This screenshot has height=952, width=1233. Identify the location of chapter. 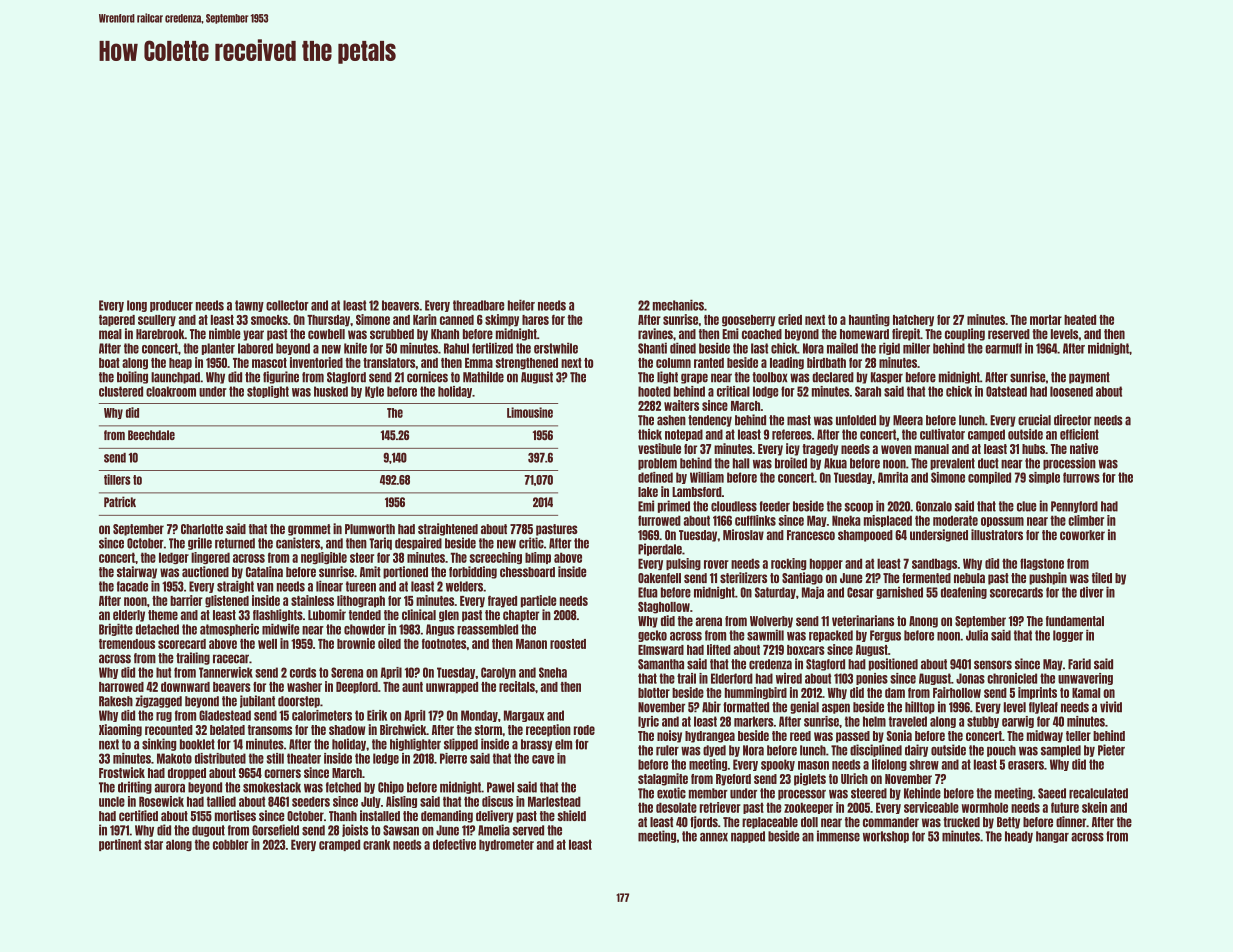
(521, 616).
